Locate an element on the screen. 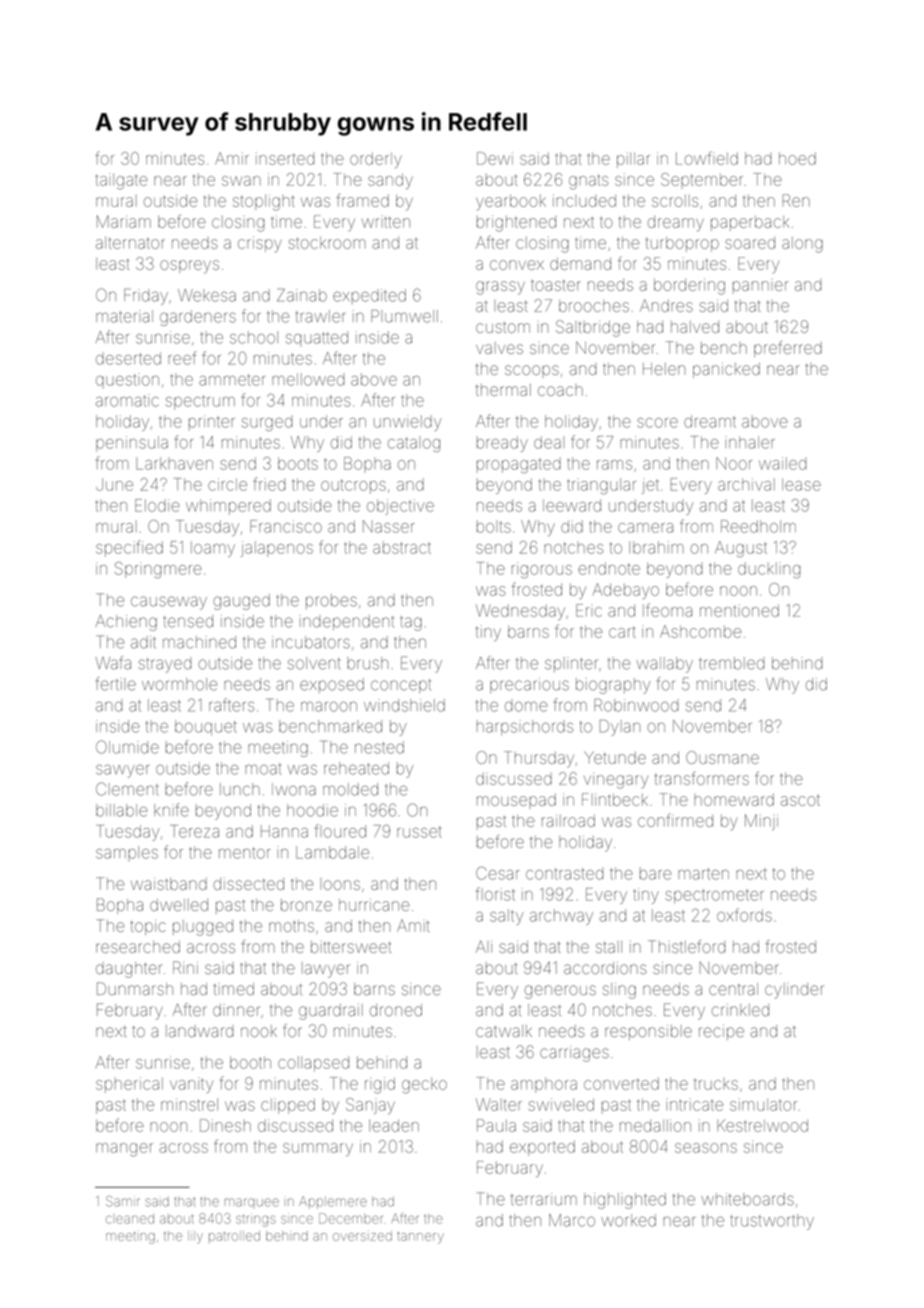  hoed is located at coordinates (797, 158).
